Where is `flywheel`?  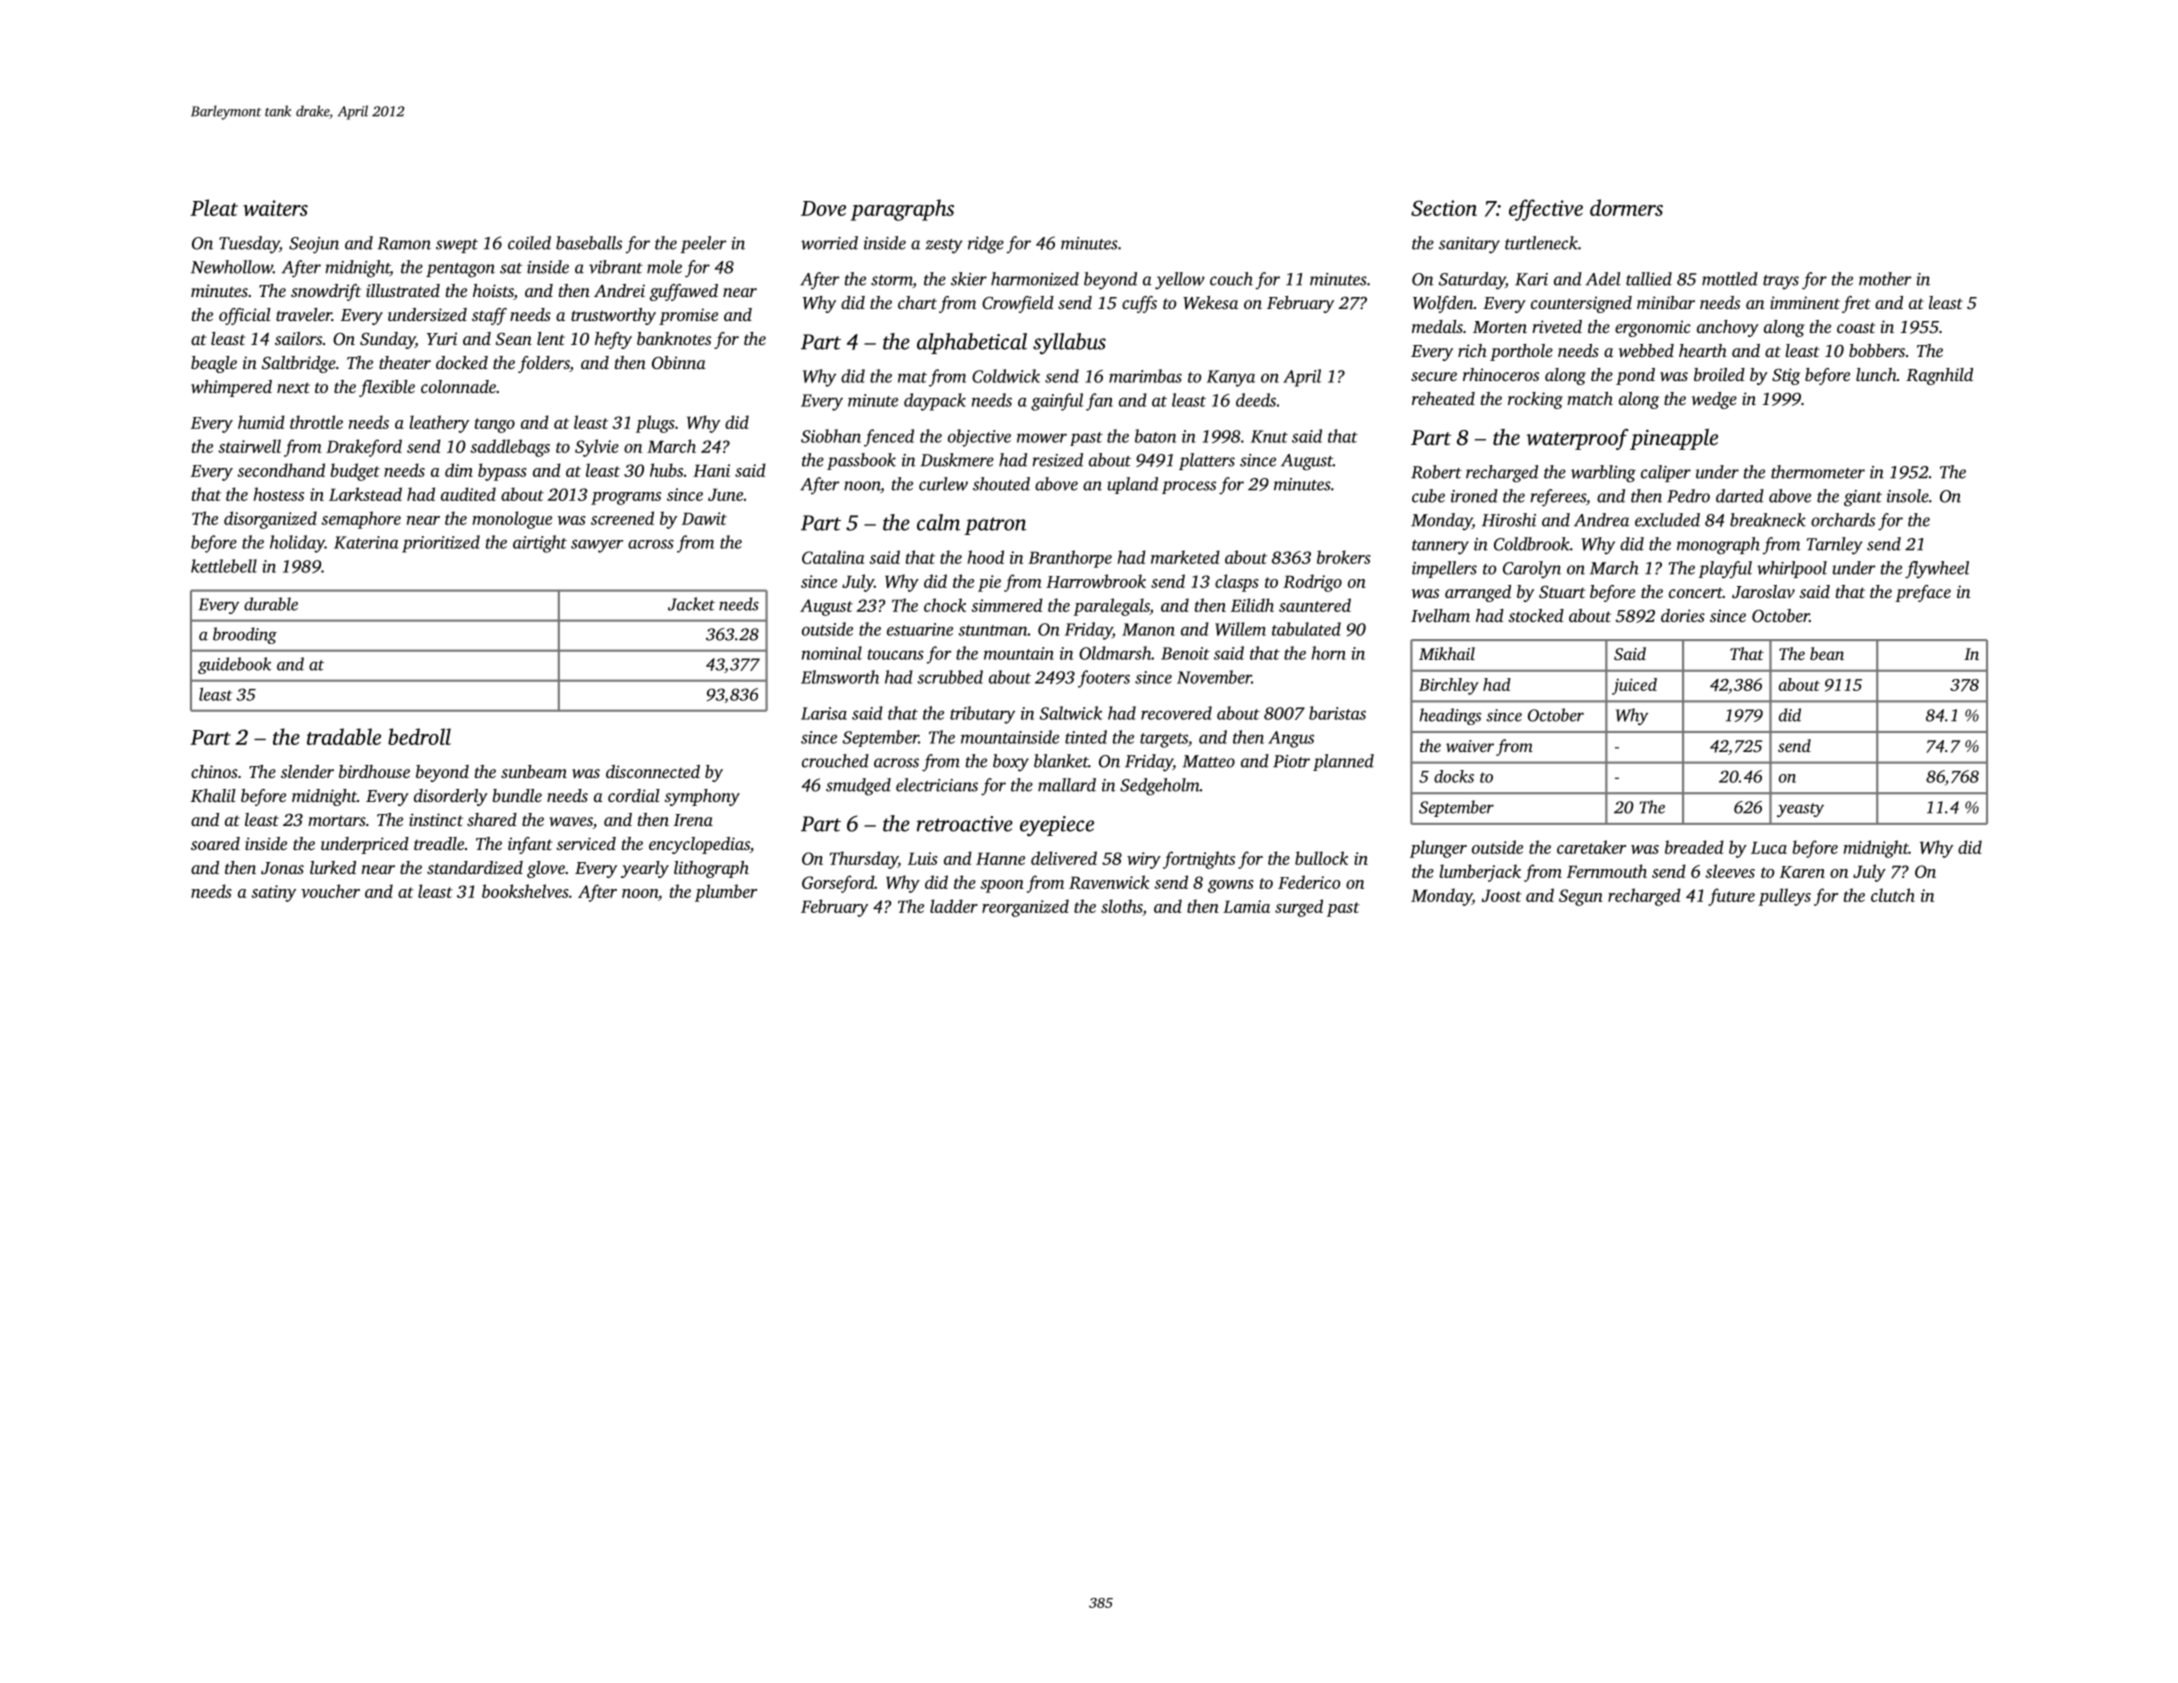 flywheel is located at coordinates (1937, 570).
